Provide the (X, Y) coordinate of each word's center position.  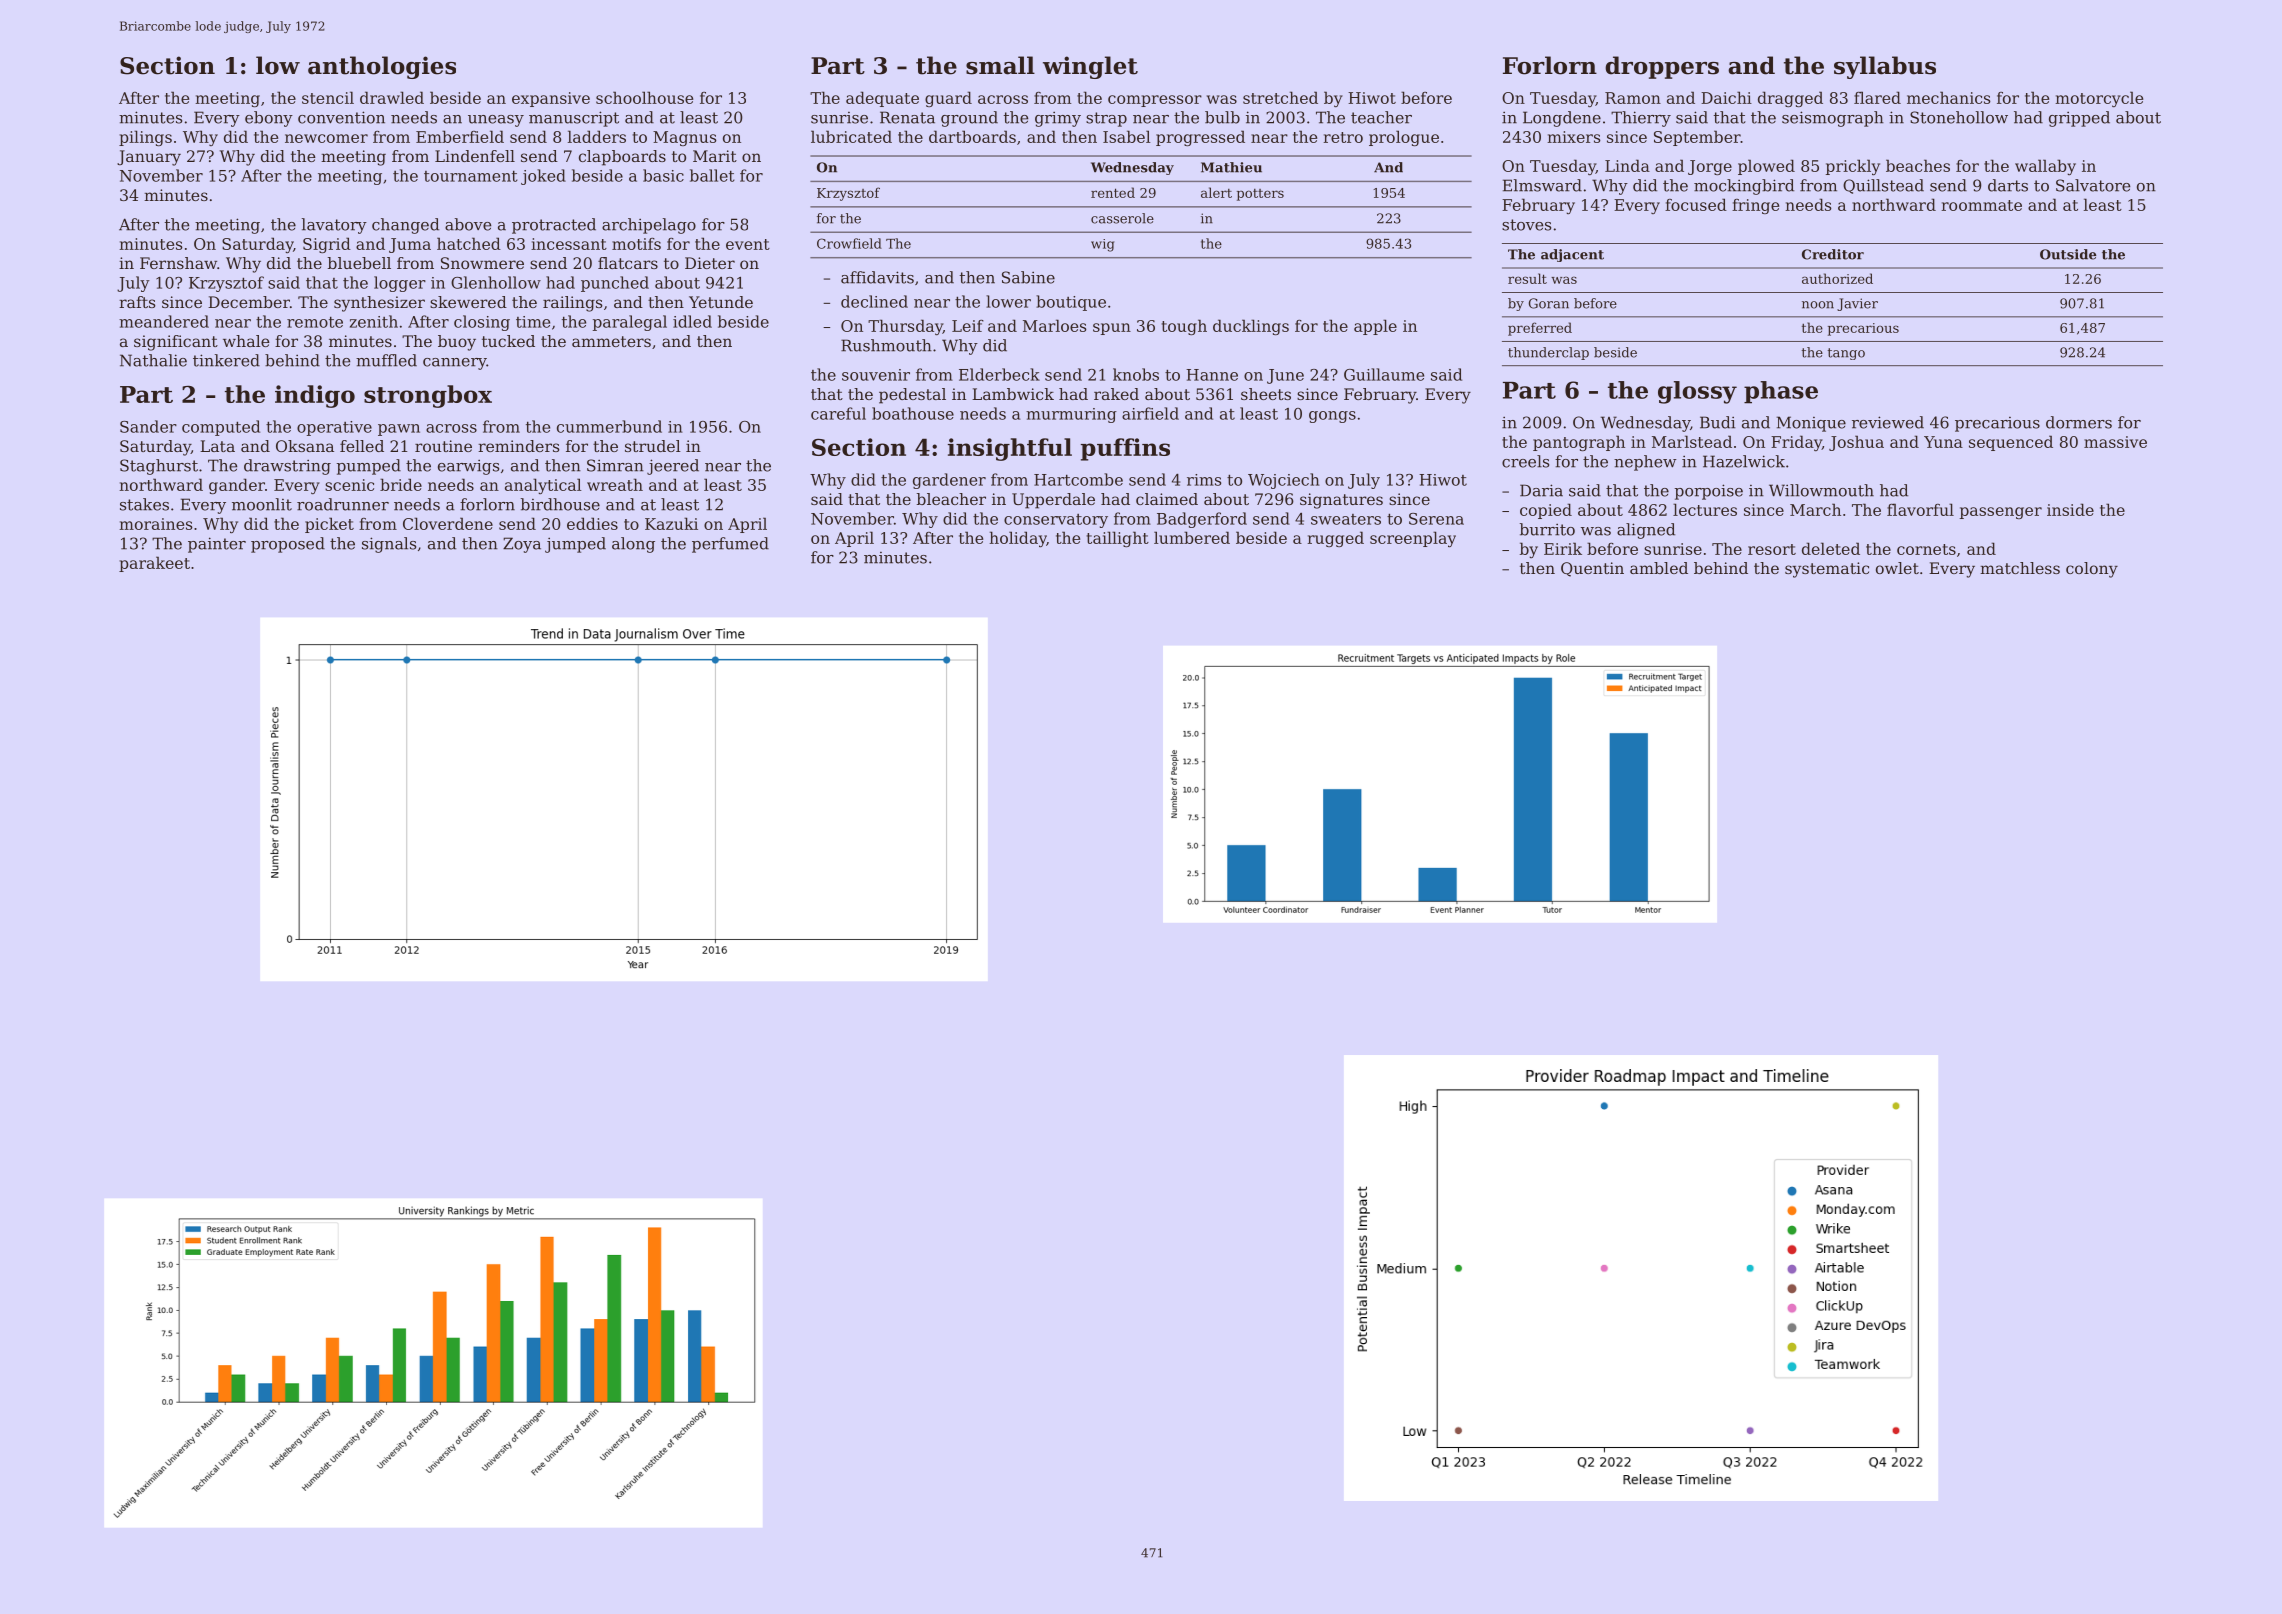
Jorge (1710, 167)
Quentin (1592, 569)
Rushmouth (886, 345)
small (1000, 65)
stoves (1526, 225)
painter (217, 545)
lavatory (334, 226)
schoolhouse (644, 97)
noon (1818, 305)
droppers (1662, 67)
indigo (315, 396)
